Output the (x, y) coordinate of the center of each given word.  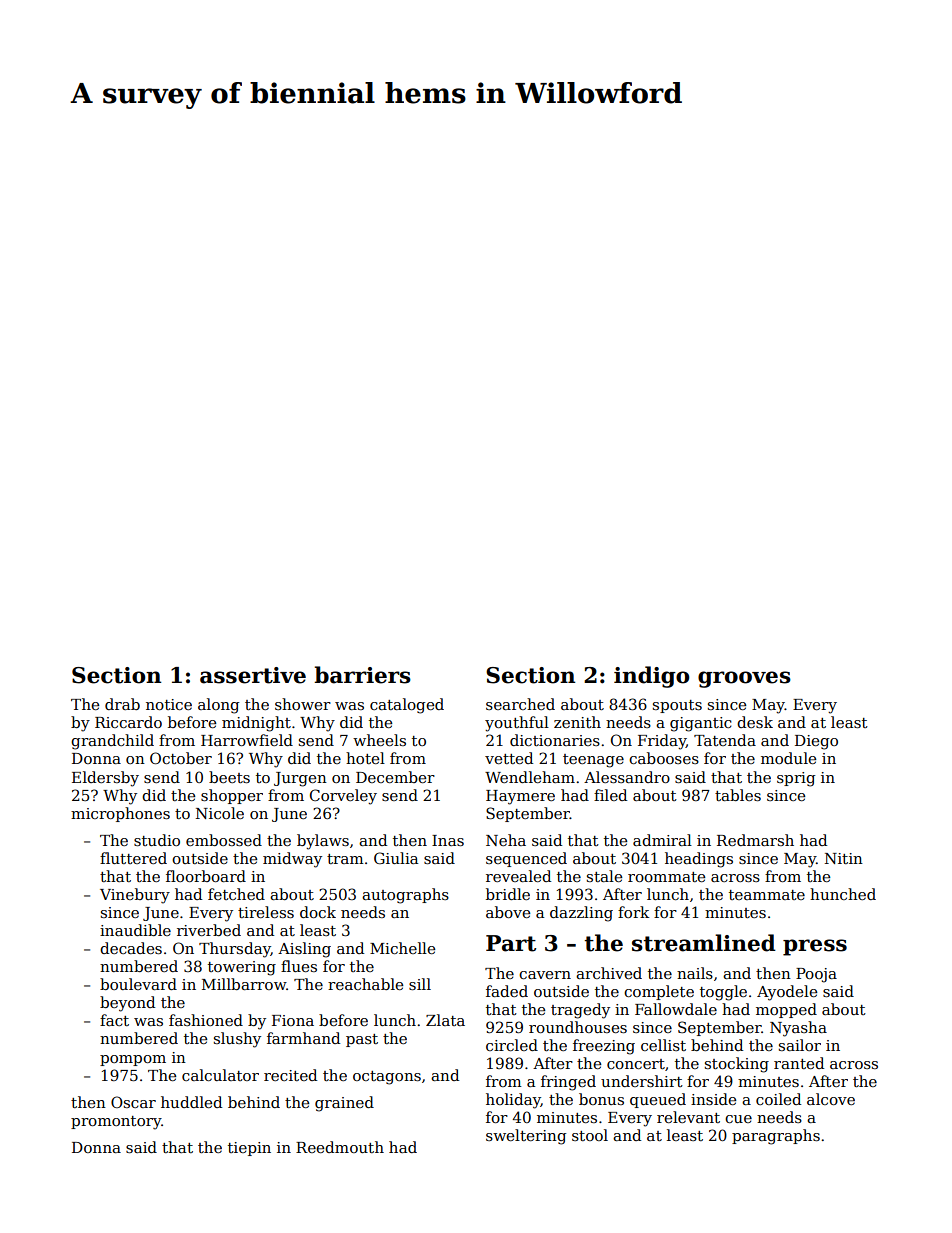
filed (610, 795)
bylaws (323, 842)
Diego (816, 742)
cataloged (407, 706)
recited (290, 1075)
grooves (744, 679)
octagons (387, 1078)
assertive (253, 675)
